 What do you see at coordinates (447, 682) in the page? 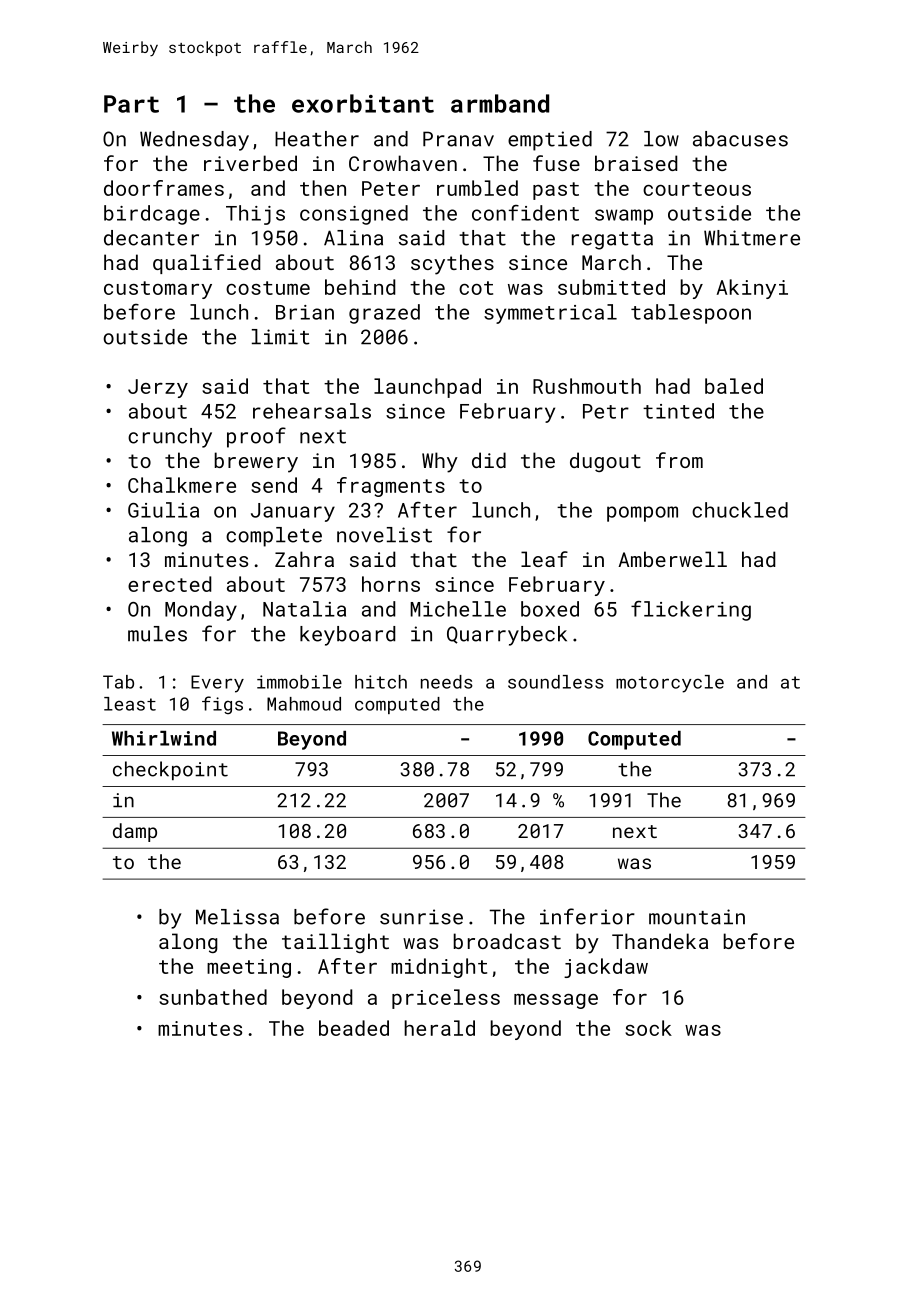
I see `needs` at bounding box center [447, 682].
